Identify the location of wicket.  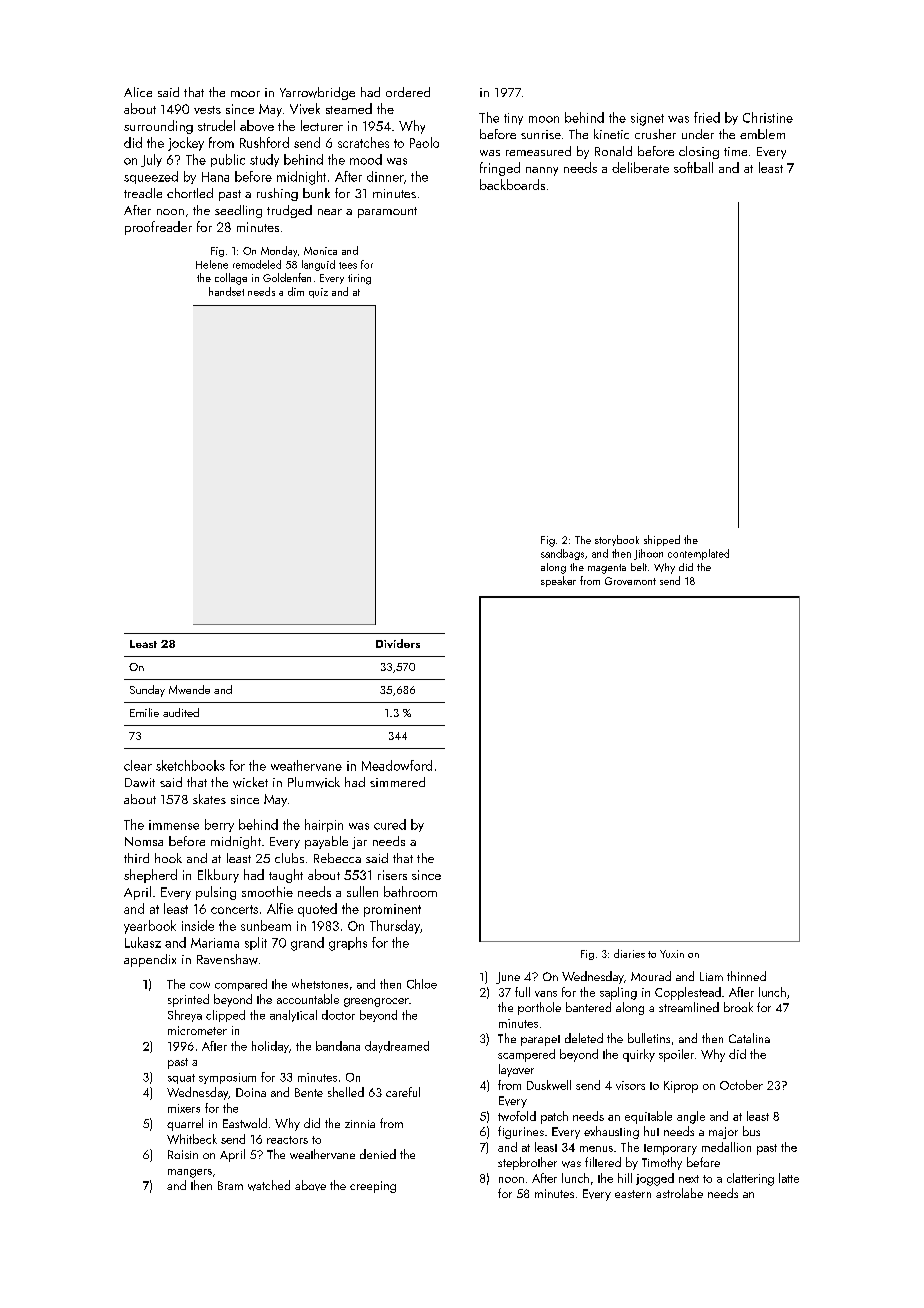
(250, 782).
